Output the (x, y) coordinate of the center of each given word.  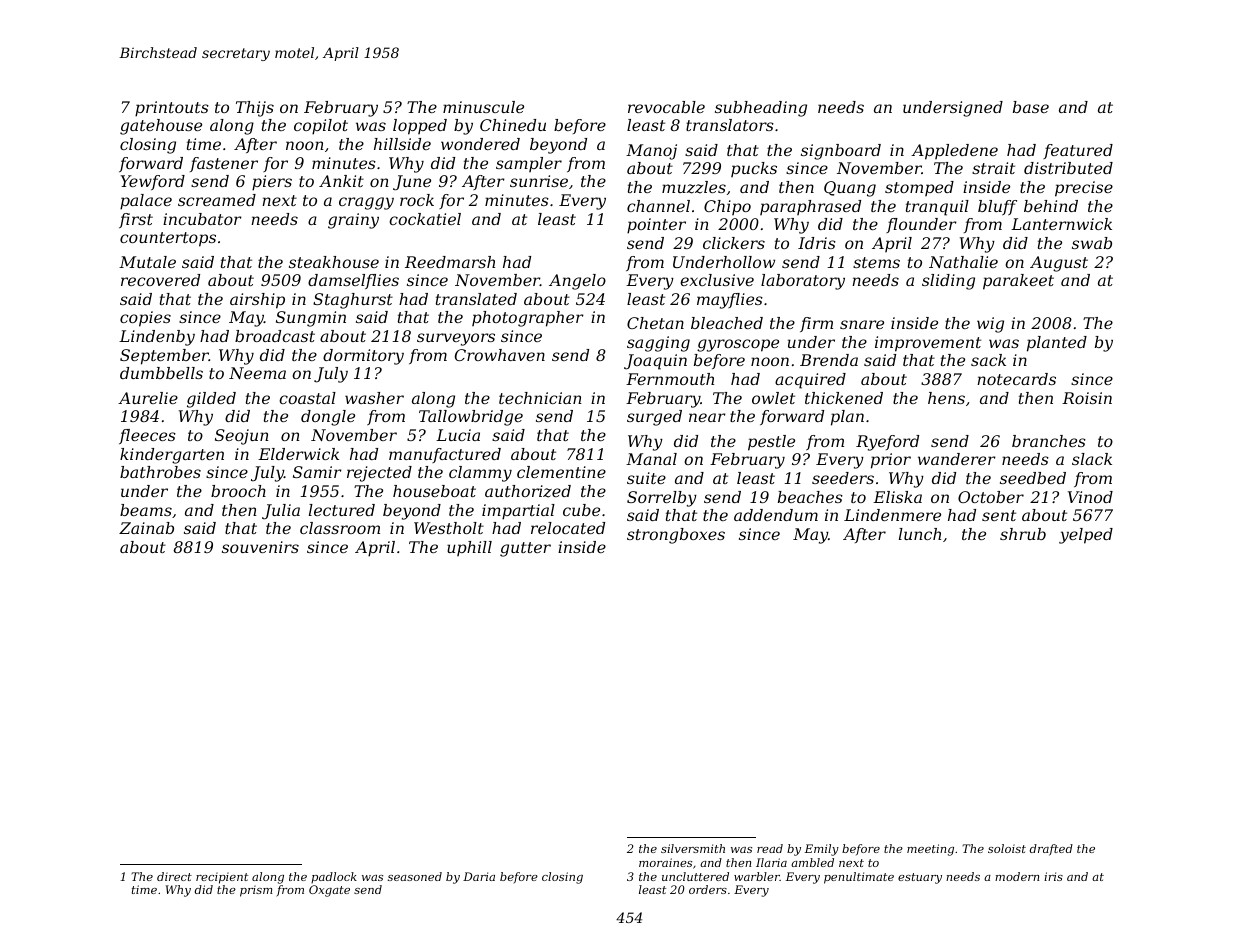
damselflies (353, 281)
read (770, 848)
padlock (334, 877)
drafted (1051, 850)
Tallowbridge (471, 418)
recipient (222, 878)
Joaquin (655, 362)
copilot (321, 127)
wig (990, 325)
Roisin (1087, 398)
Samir (317, 472)
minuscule (483, 107)
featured (1078, 151)
